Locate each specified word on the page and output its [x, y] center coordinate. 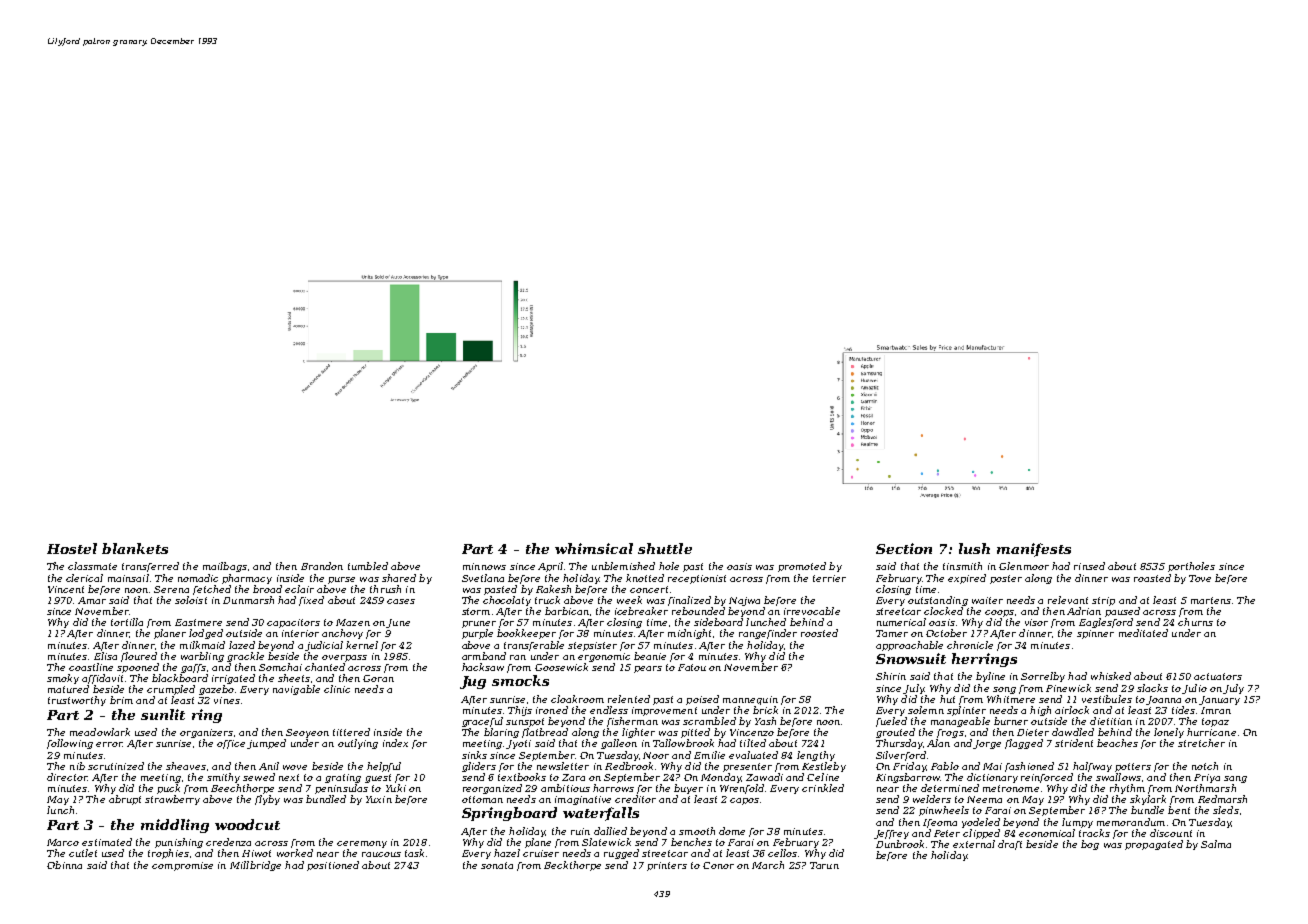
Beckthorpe [572, 866]
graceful [482, 722]
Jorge [987, 744]
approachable [909, 646]
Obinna [64, 865]
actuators [1218, 676]
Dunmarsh [248, 600]
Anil [269, 766]
